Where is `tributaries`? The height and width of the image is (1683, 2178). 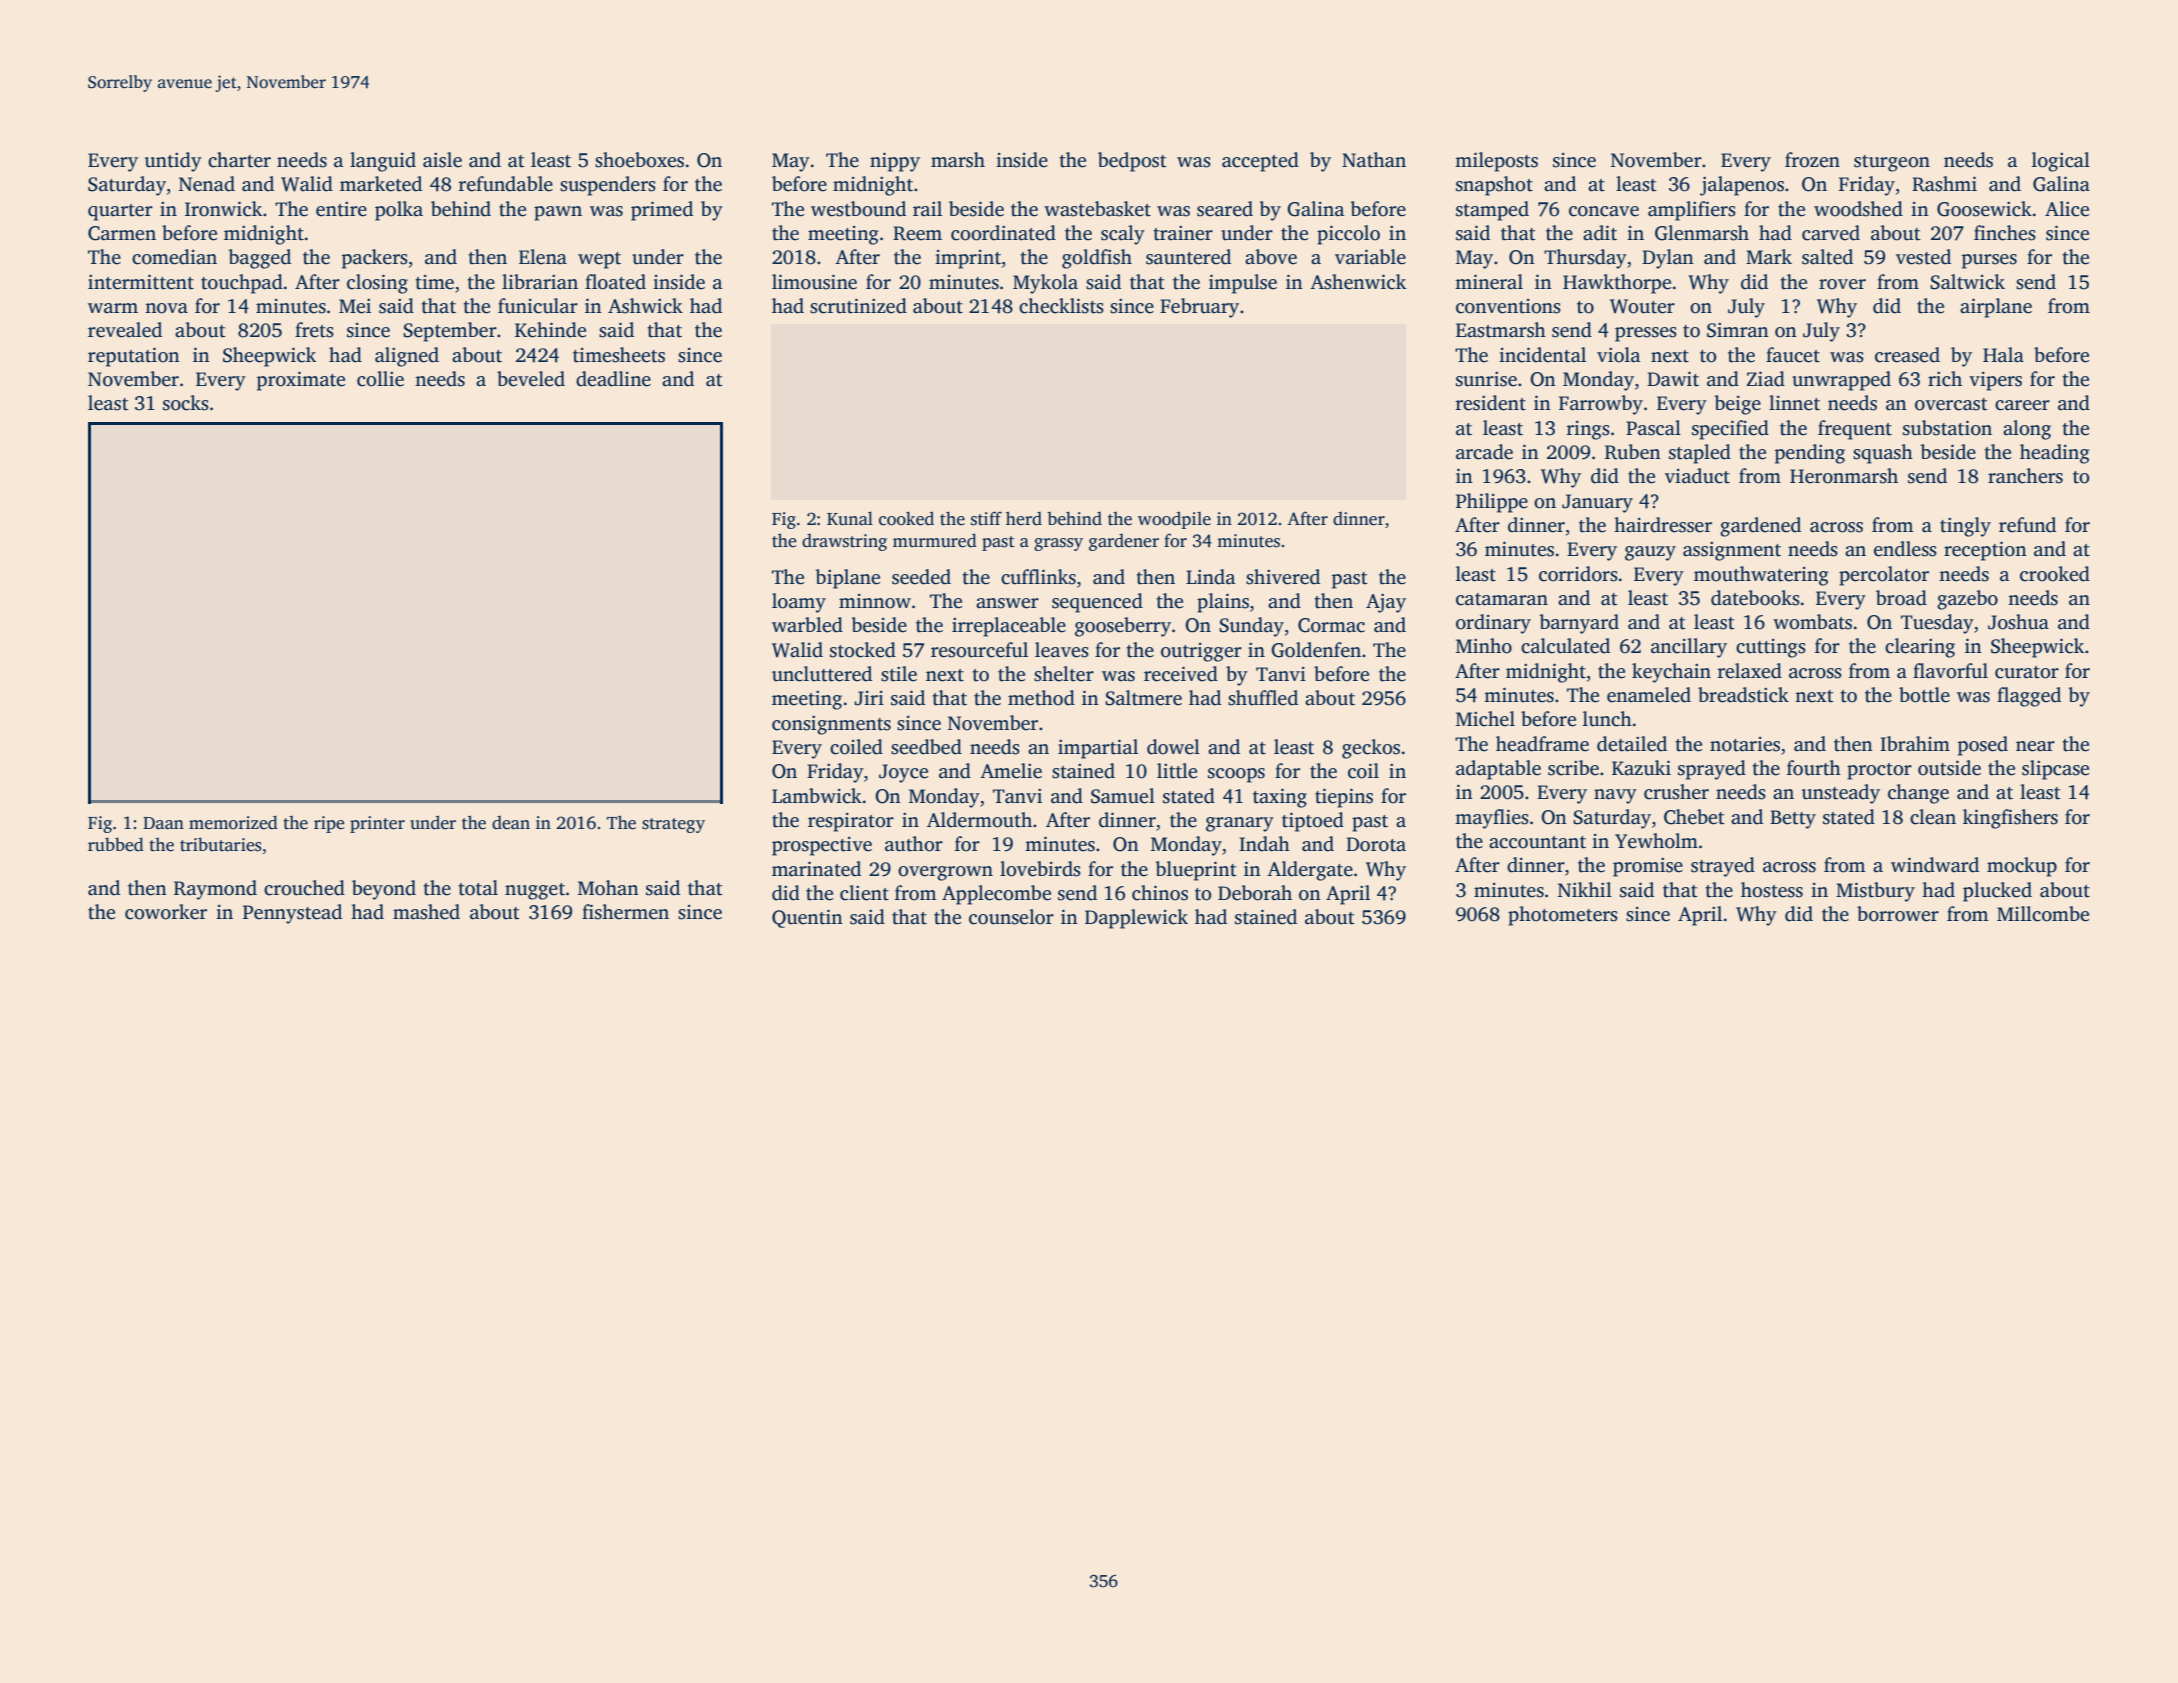
tributaries is located at coordinates (221, 844).
